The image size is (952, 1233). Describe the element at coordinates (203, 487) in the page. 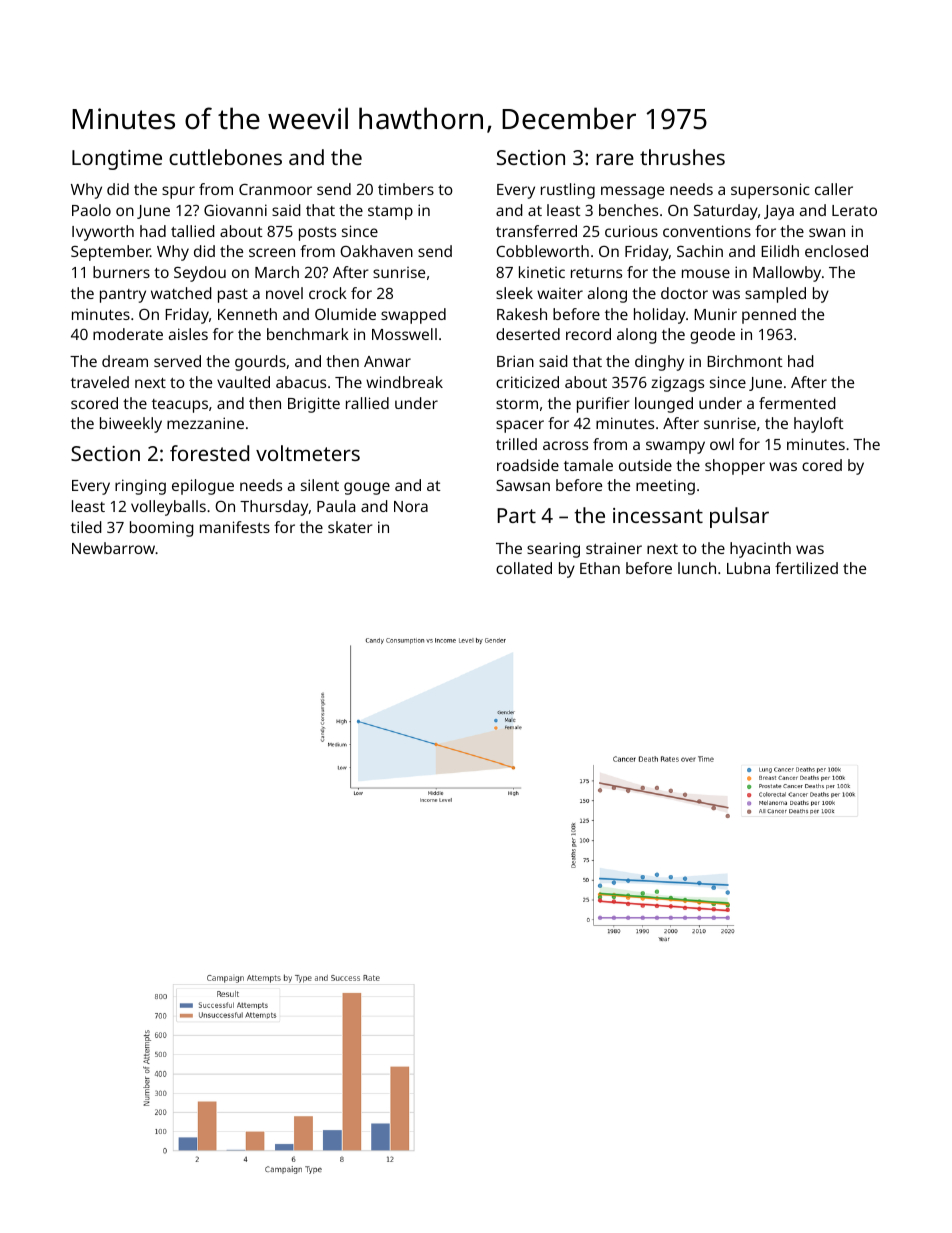

I see `epilogue` at that location.
